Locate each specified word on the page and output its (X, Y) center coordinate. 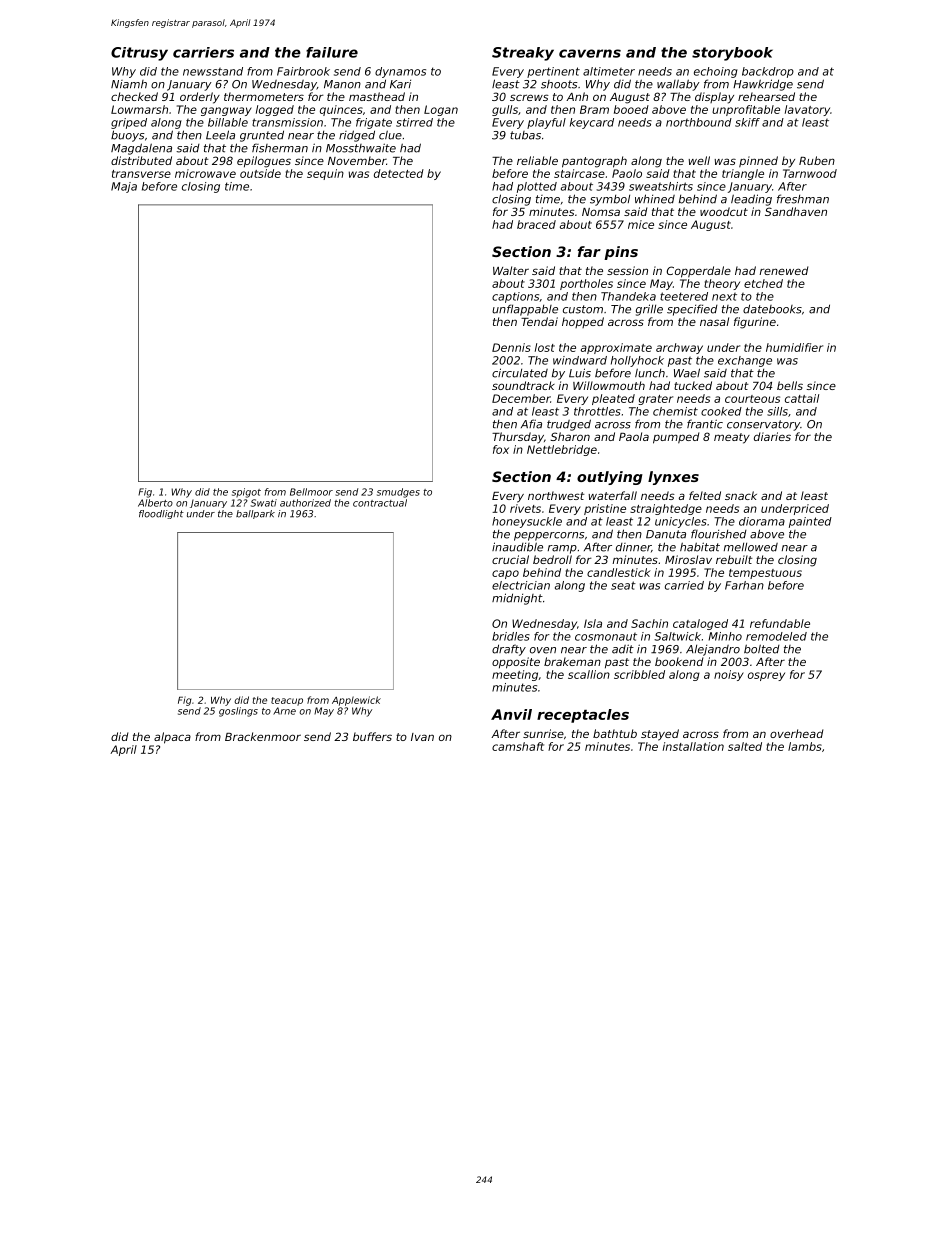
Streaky (523, 54)
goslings (238, 712)
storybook (732, 54)
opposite (516, 663)
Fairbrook (303, 71)
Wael (687, 373)
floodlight (161, 514)
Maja (124, 187)
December (521, 398)
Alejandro (713, 650)
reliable (537, 160)
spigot (246, 493)
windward (580, 360)
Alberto (155, 503)
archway (679, 348)
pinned (758, 162)
